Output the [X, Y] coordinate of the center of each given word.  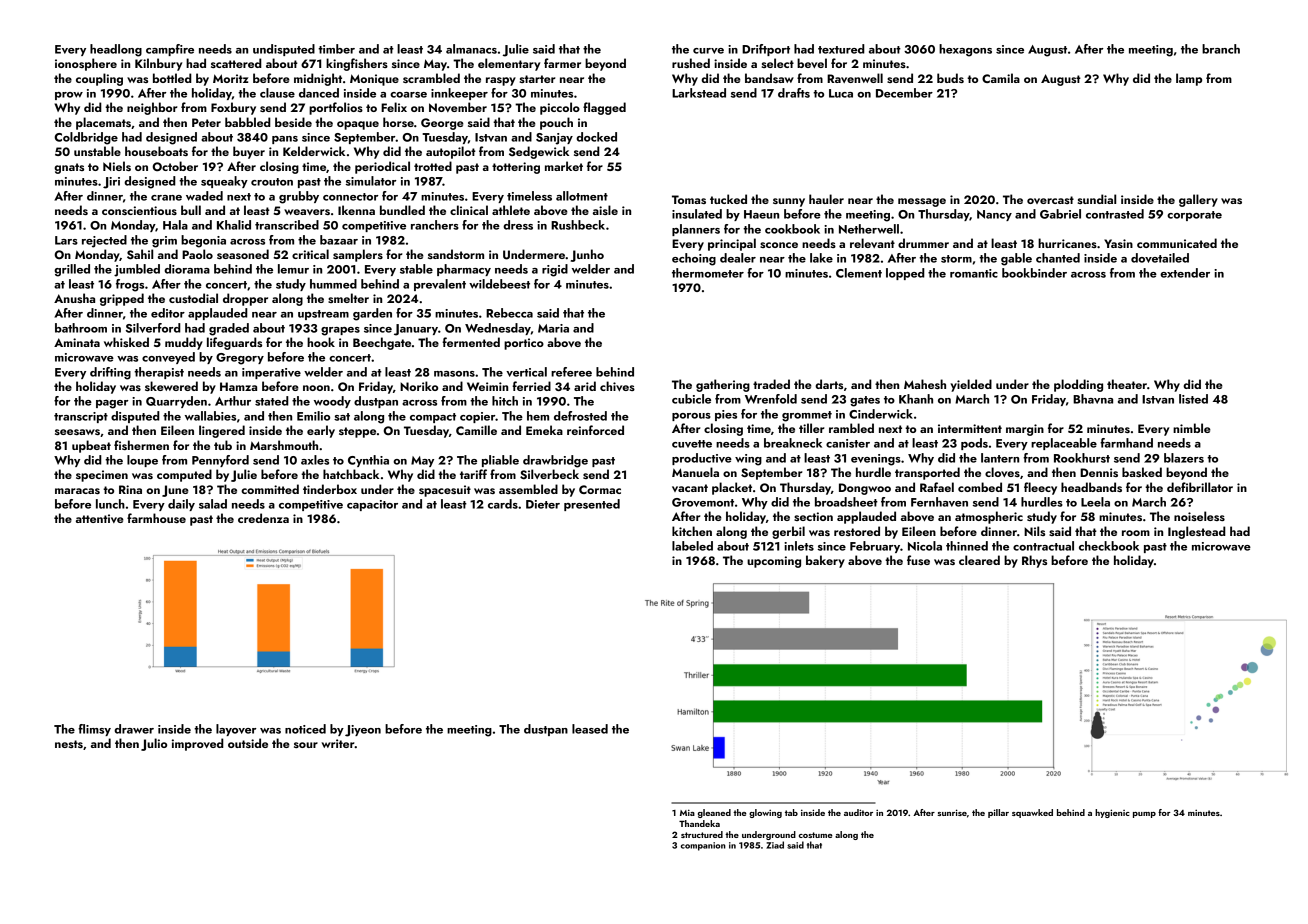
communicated [1177, 243]
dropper [245, 299]
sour [306, 745]
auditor [858, 812]
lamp [1189, 79]
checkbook [1109, 546]
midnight [318, 79]
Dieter [543, 504]
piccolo [560, 108]
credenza [263, 518]
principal [732, 244]
